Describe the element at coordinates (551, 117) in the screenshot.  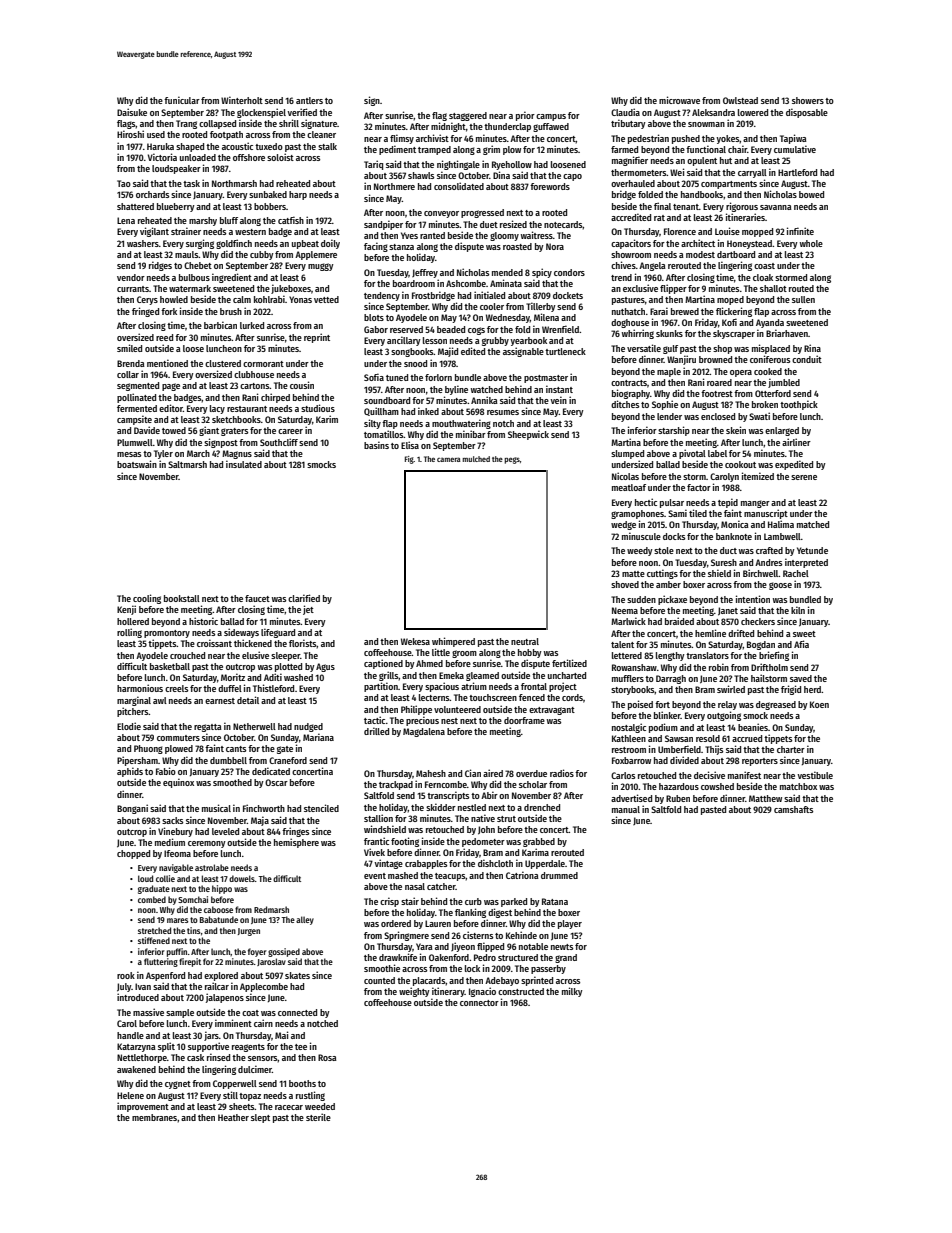
I see `campus` at that location.
